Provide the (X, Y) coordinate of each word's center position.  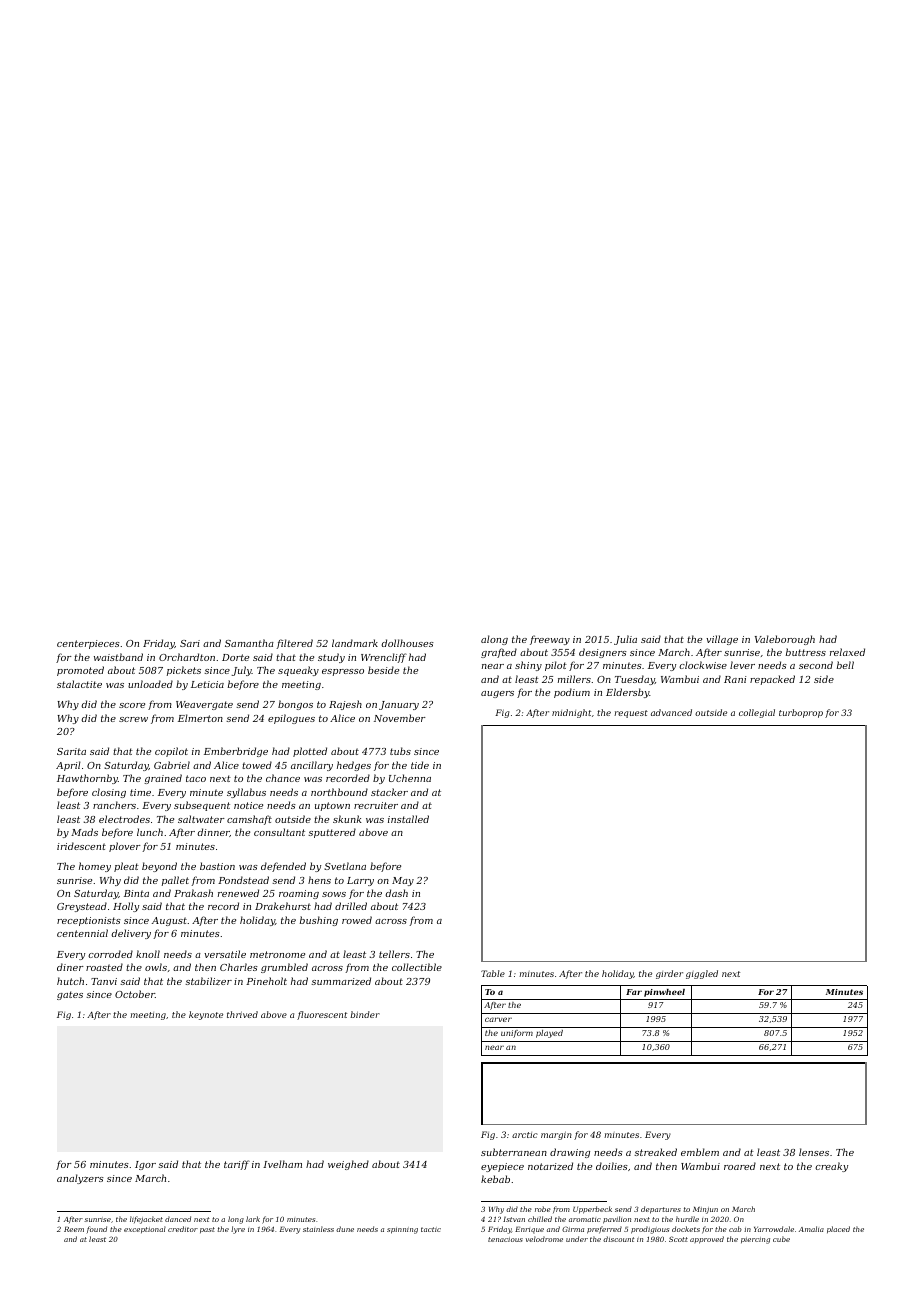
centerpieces (88, 644)
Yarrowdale (774, 1229)
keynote (206, 1015)
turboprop (801, 713)
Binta (136, 893)
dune (345, 1229)
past (207, 1230)
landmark (355, 643)
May (403, 881)
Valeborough (785, 640)
